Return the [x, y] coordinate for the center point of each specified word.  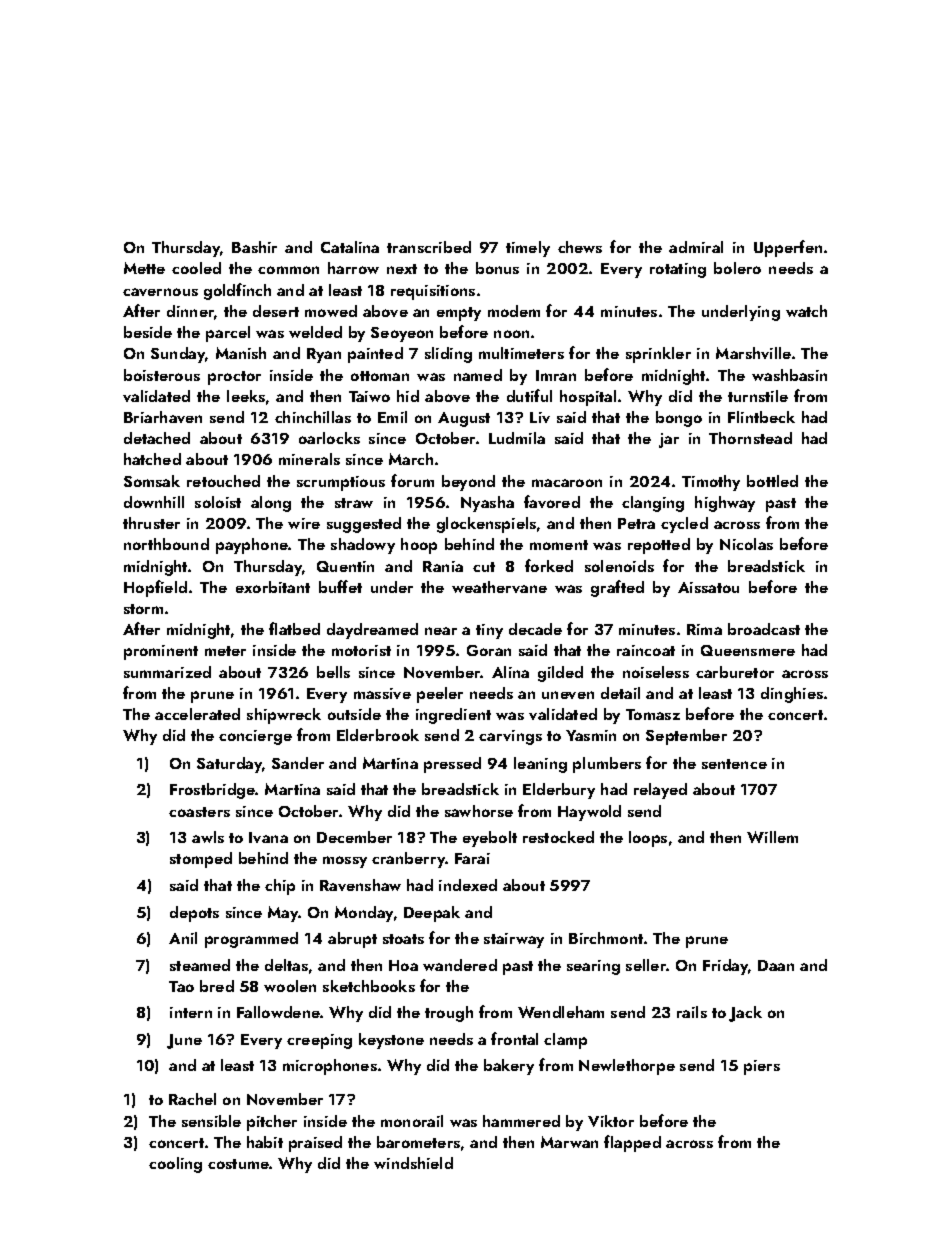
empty [459, 314]
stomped [201, 860]
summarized [167, 672]
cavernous [160, 292]
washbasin [789, 375]
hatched [152, 459]
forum [412, 480]
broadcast [764, 629]
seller [646, 965]
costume [238, 1164]
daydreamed [372, 631]
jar [669, 440]
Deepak [432, 914]
